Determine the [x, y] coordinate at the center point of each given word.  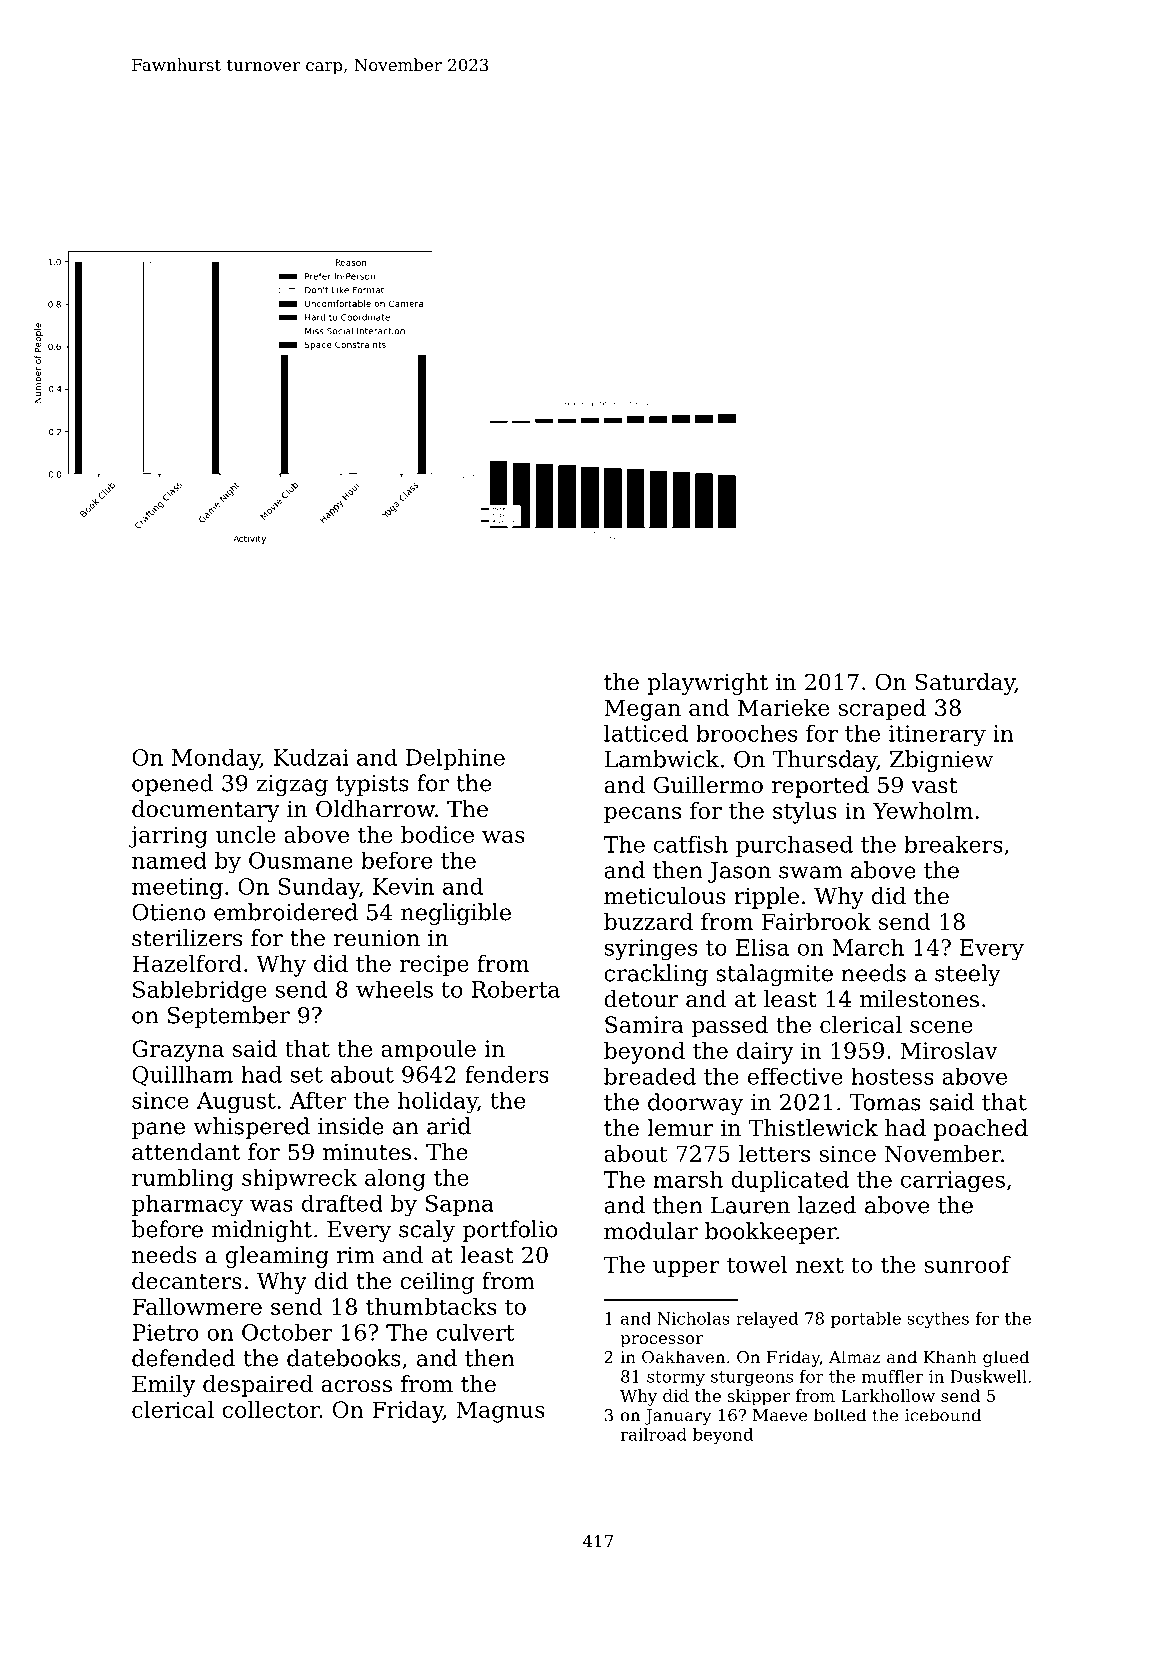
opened [172, 785]
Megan [642, 710]
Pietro [165, 1332]
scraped [882, 710]
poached [981, 1130]
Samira [644, 1024]
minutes [367, 1152]
